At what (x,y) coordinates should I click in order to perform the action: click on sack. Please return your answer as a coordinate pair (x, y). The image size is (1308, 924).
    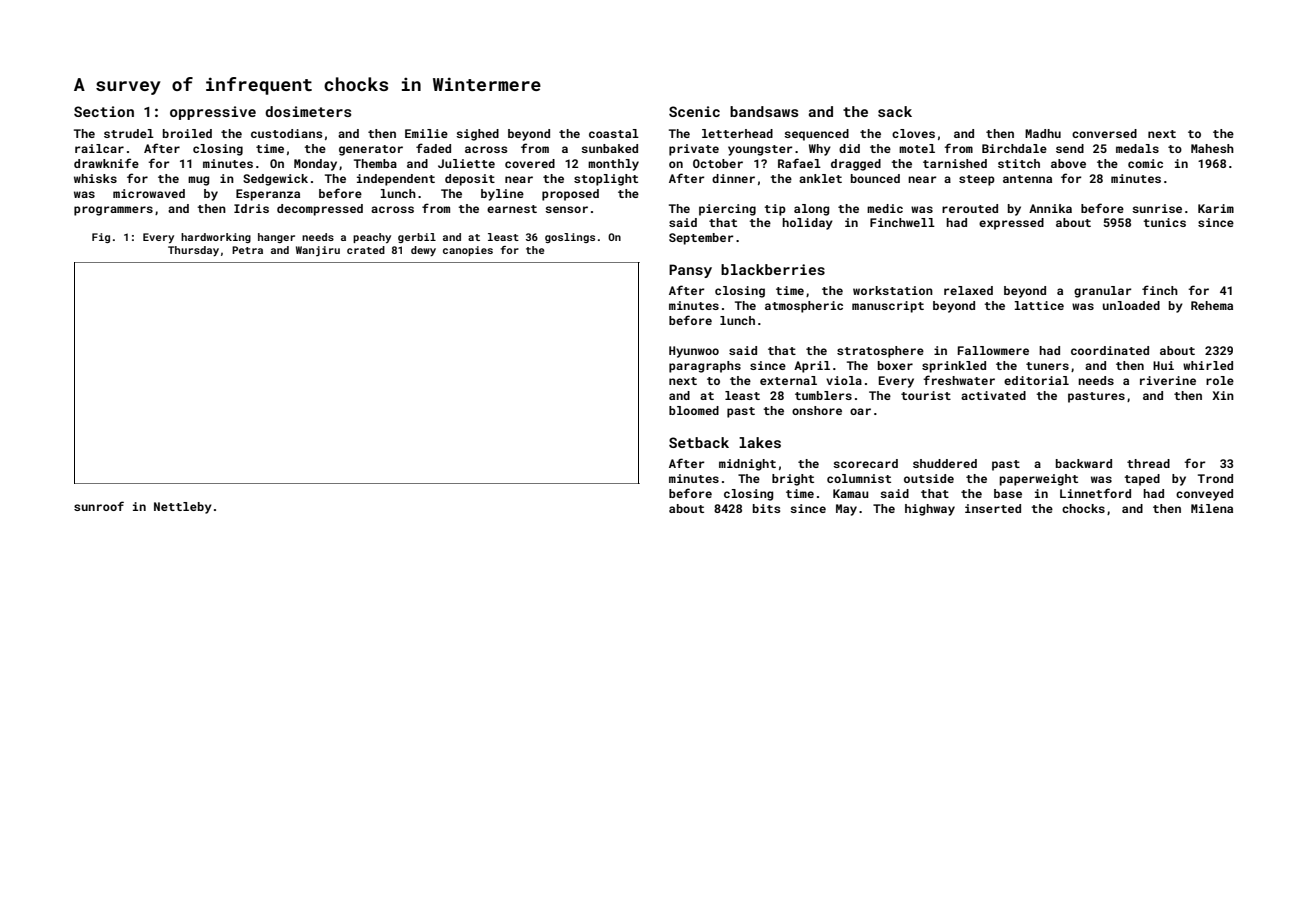
    Looking at the image, I should click on (895, 111).
